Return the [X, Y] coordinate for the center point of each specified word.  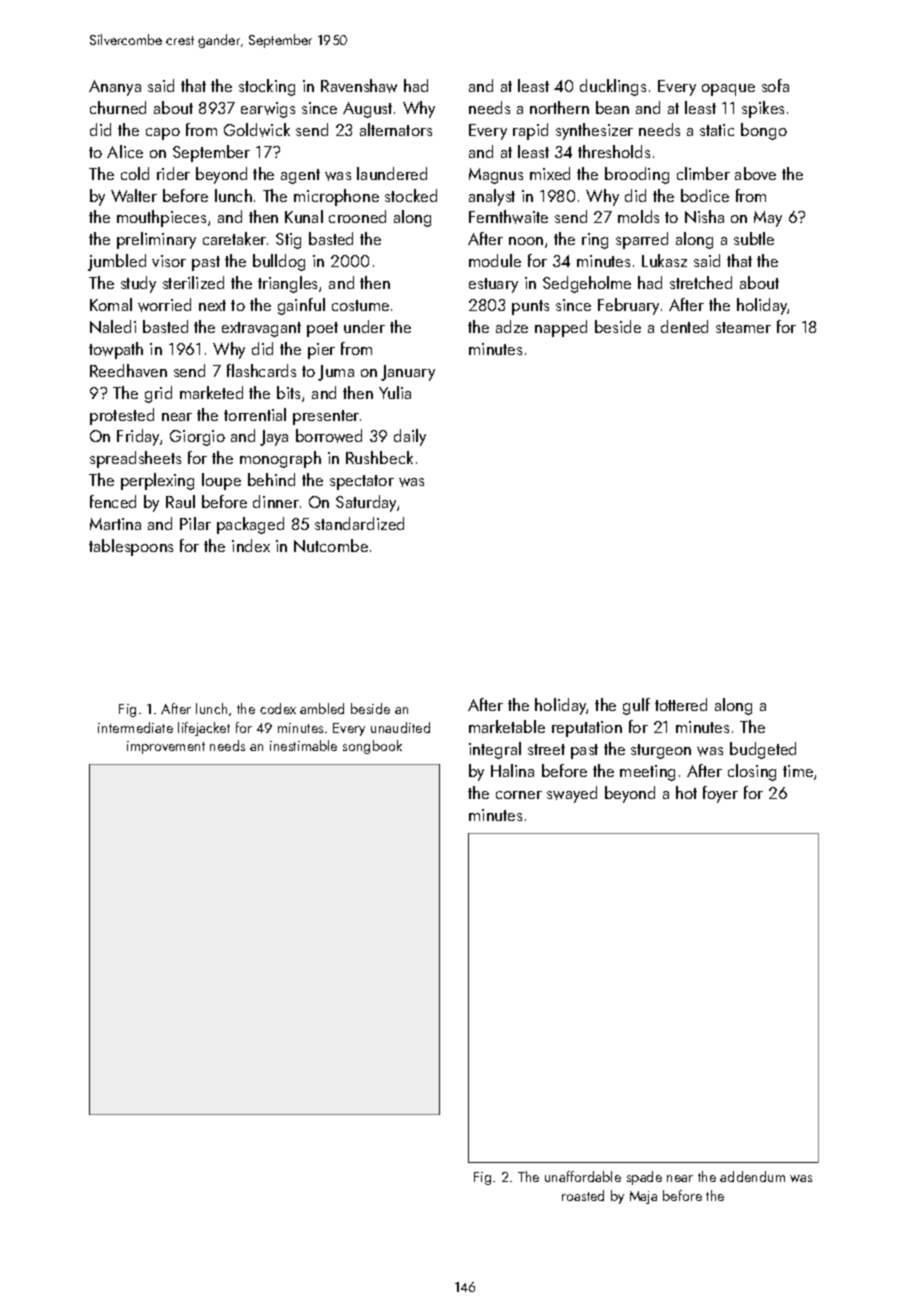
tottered [681, 704]
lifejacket [204, 729]
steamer [743, 327]
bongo [764, 131]
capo [163, 134]
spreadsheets [135, 459]
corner [519, 795]
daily [410, 437]
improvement [166, 747]
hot [686, 792]
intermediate [135, 727]
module [495, 260]
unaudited [400, 727]
